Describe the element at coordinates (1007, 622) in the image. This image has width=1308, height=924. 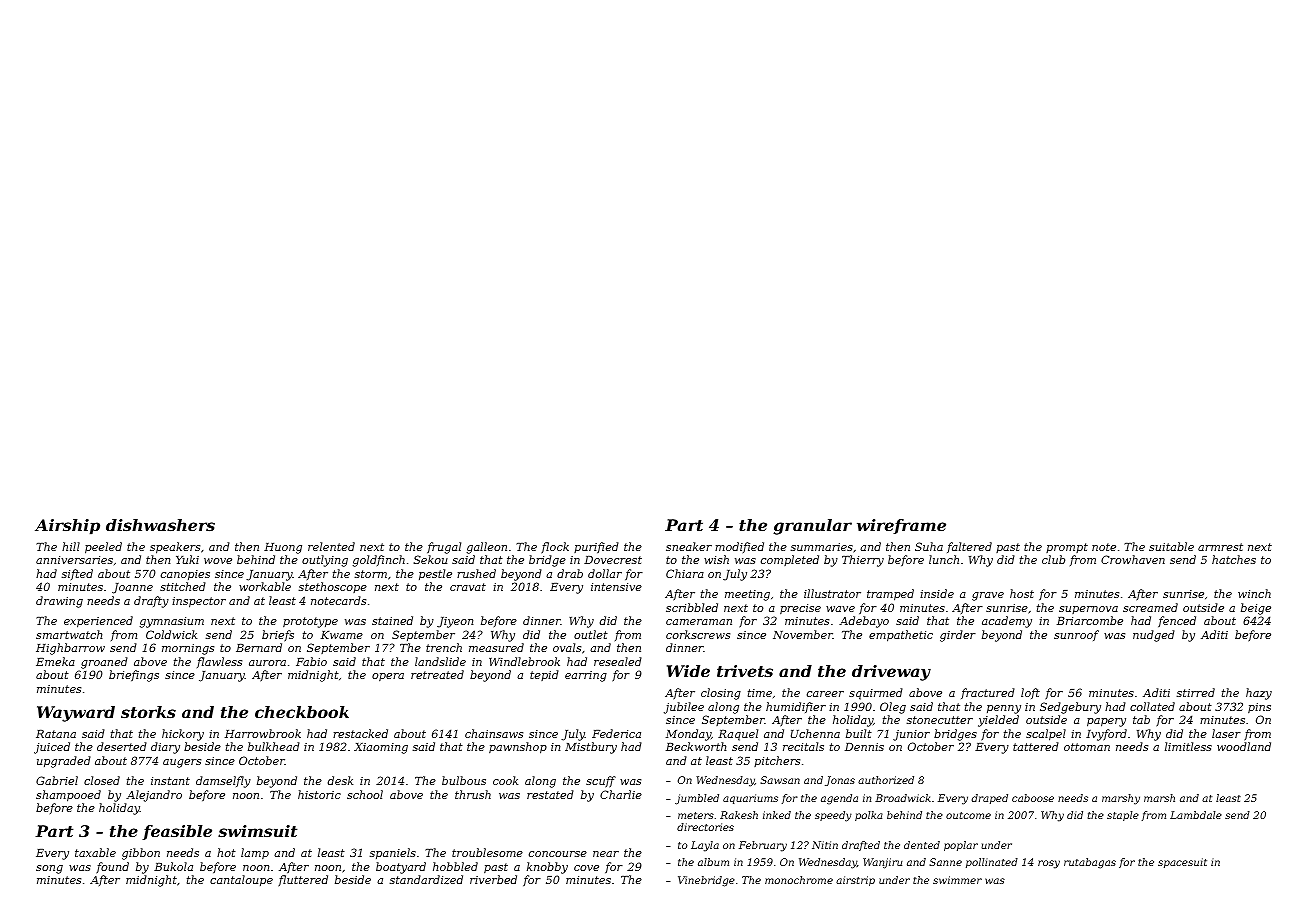
I see `academy` at that location.
